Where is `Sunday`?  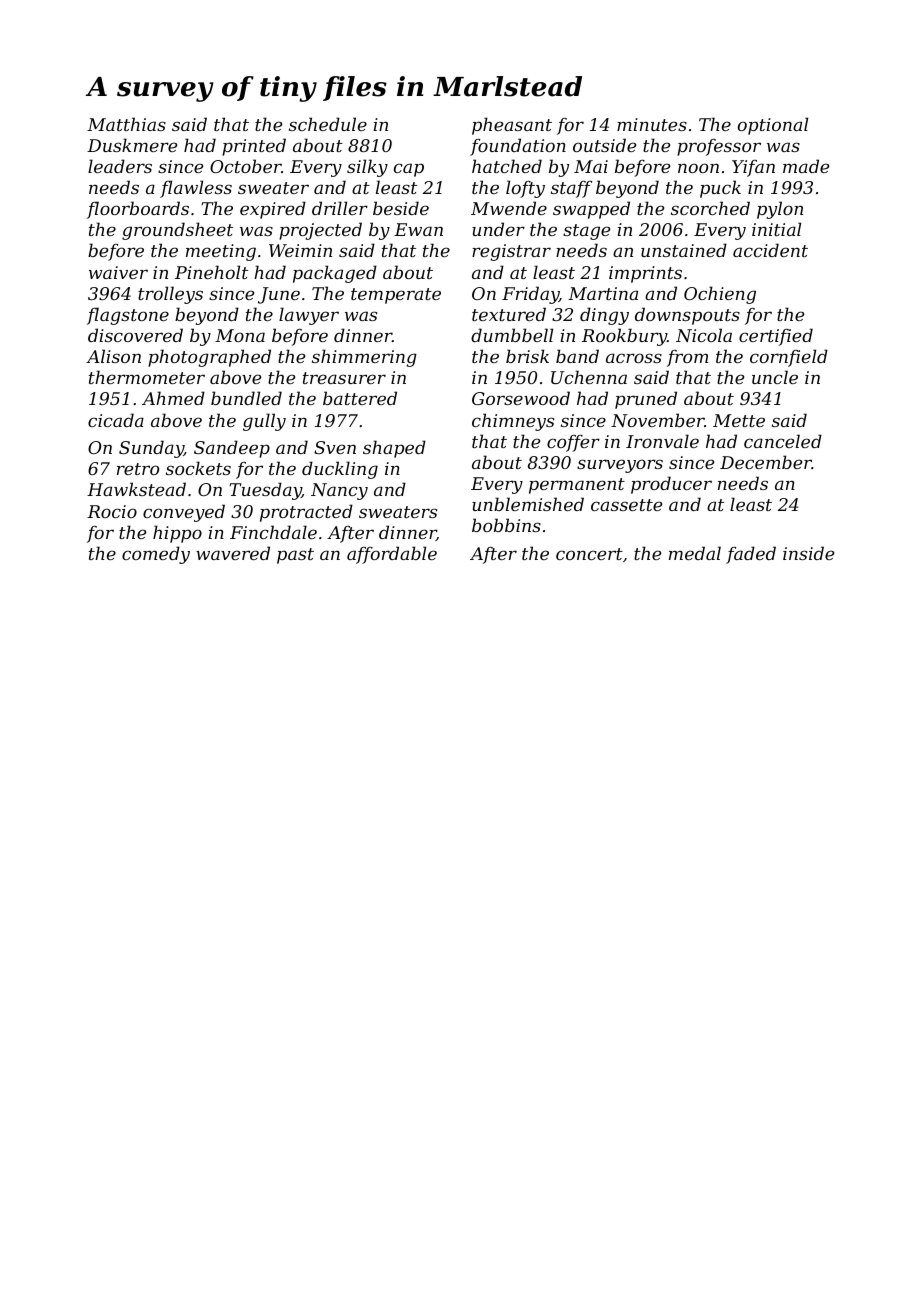
Sunday is located at coordinates (151, 449).
